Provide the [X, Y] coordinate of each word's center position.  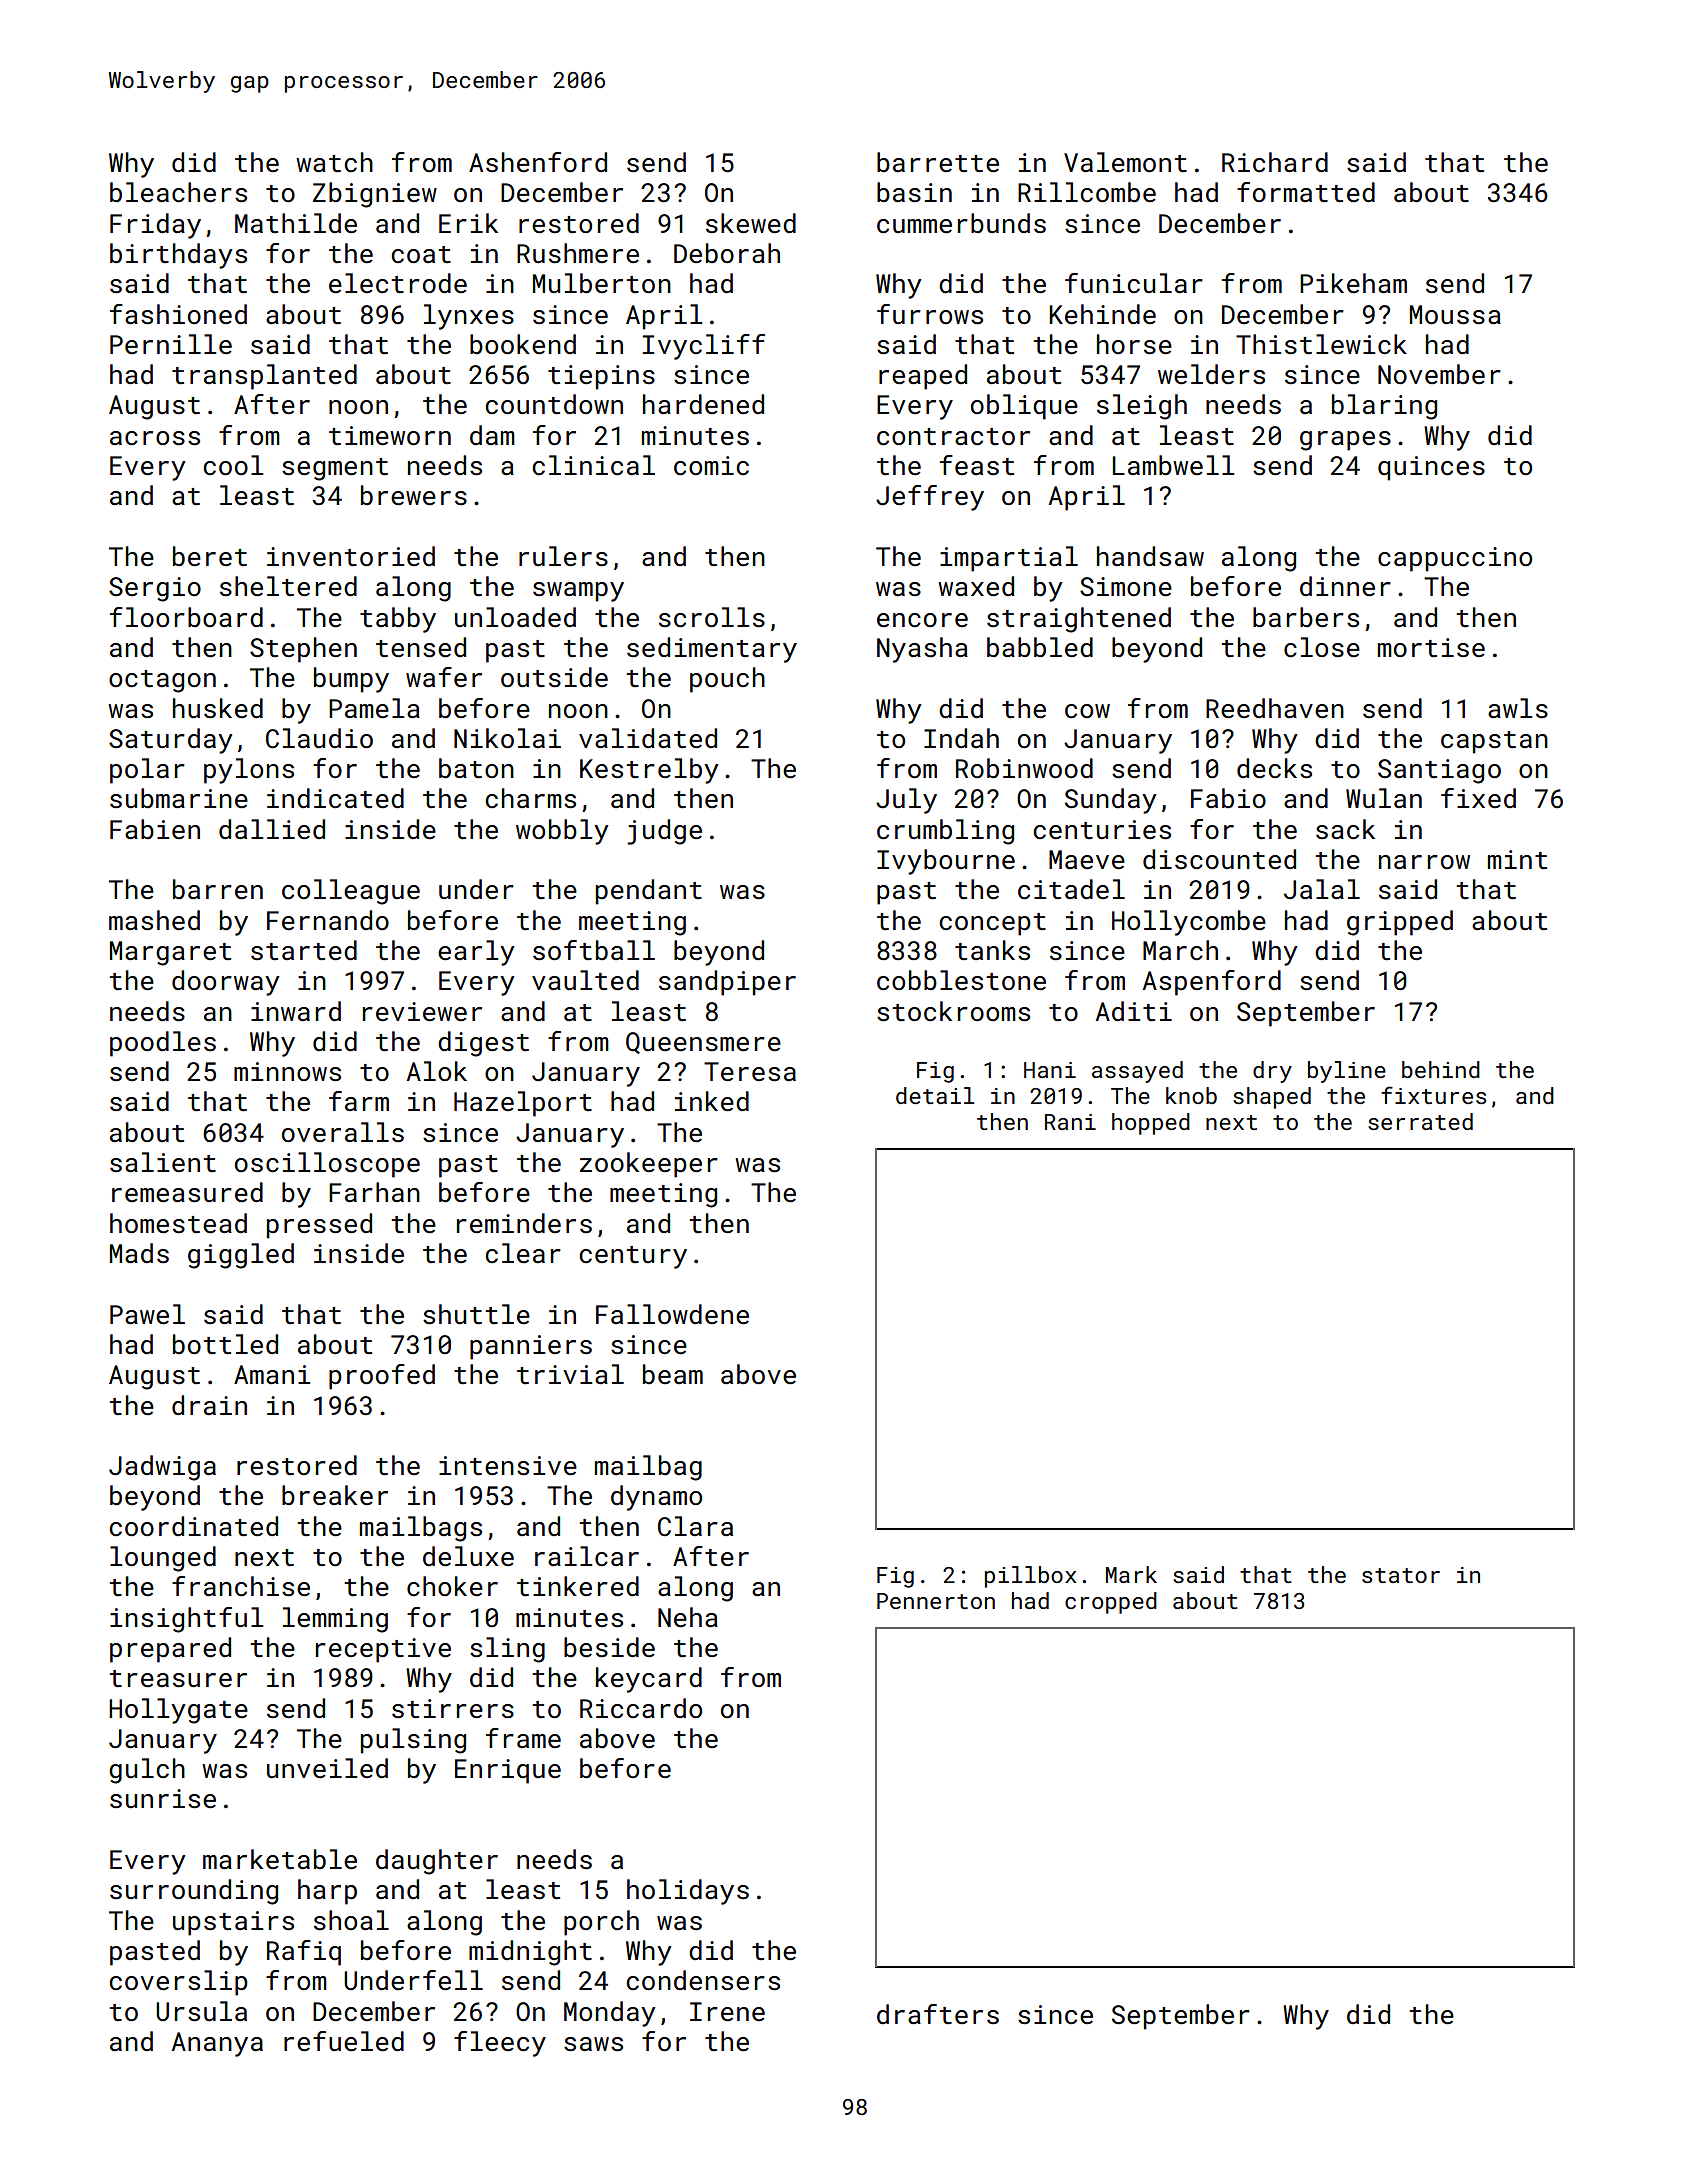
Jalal [1322, 889]
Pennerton [936, 1601]
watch [334, 162]
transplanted [264, 377]
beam [673, 1374]
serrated [1420, 1121]
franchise [241, 1586]
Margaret [170, 953]
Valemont [1125, 162]
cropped [1111, 1603]
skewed [751, 223]
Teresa [750, 1072]
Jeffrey [930, 498]
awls [1518, 708]
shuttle [476, 1314]
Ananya [217, 2044]
